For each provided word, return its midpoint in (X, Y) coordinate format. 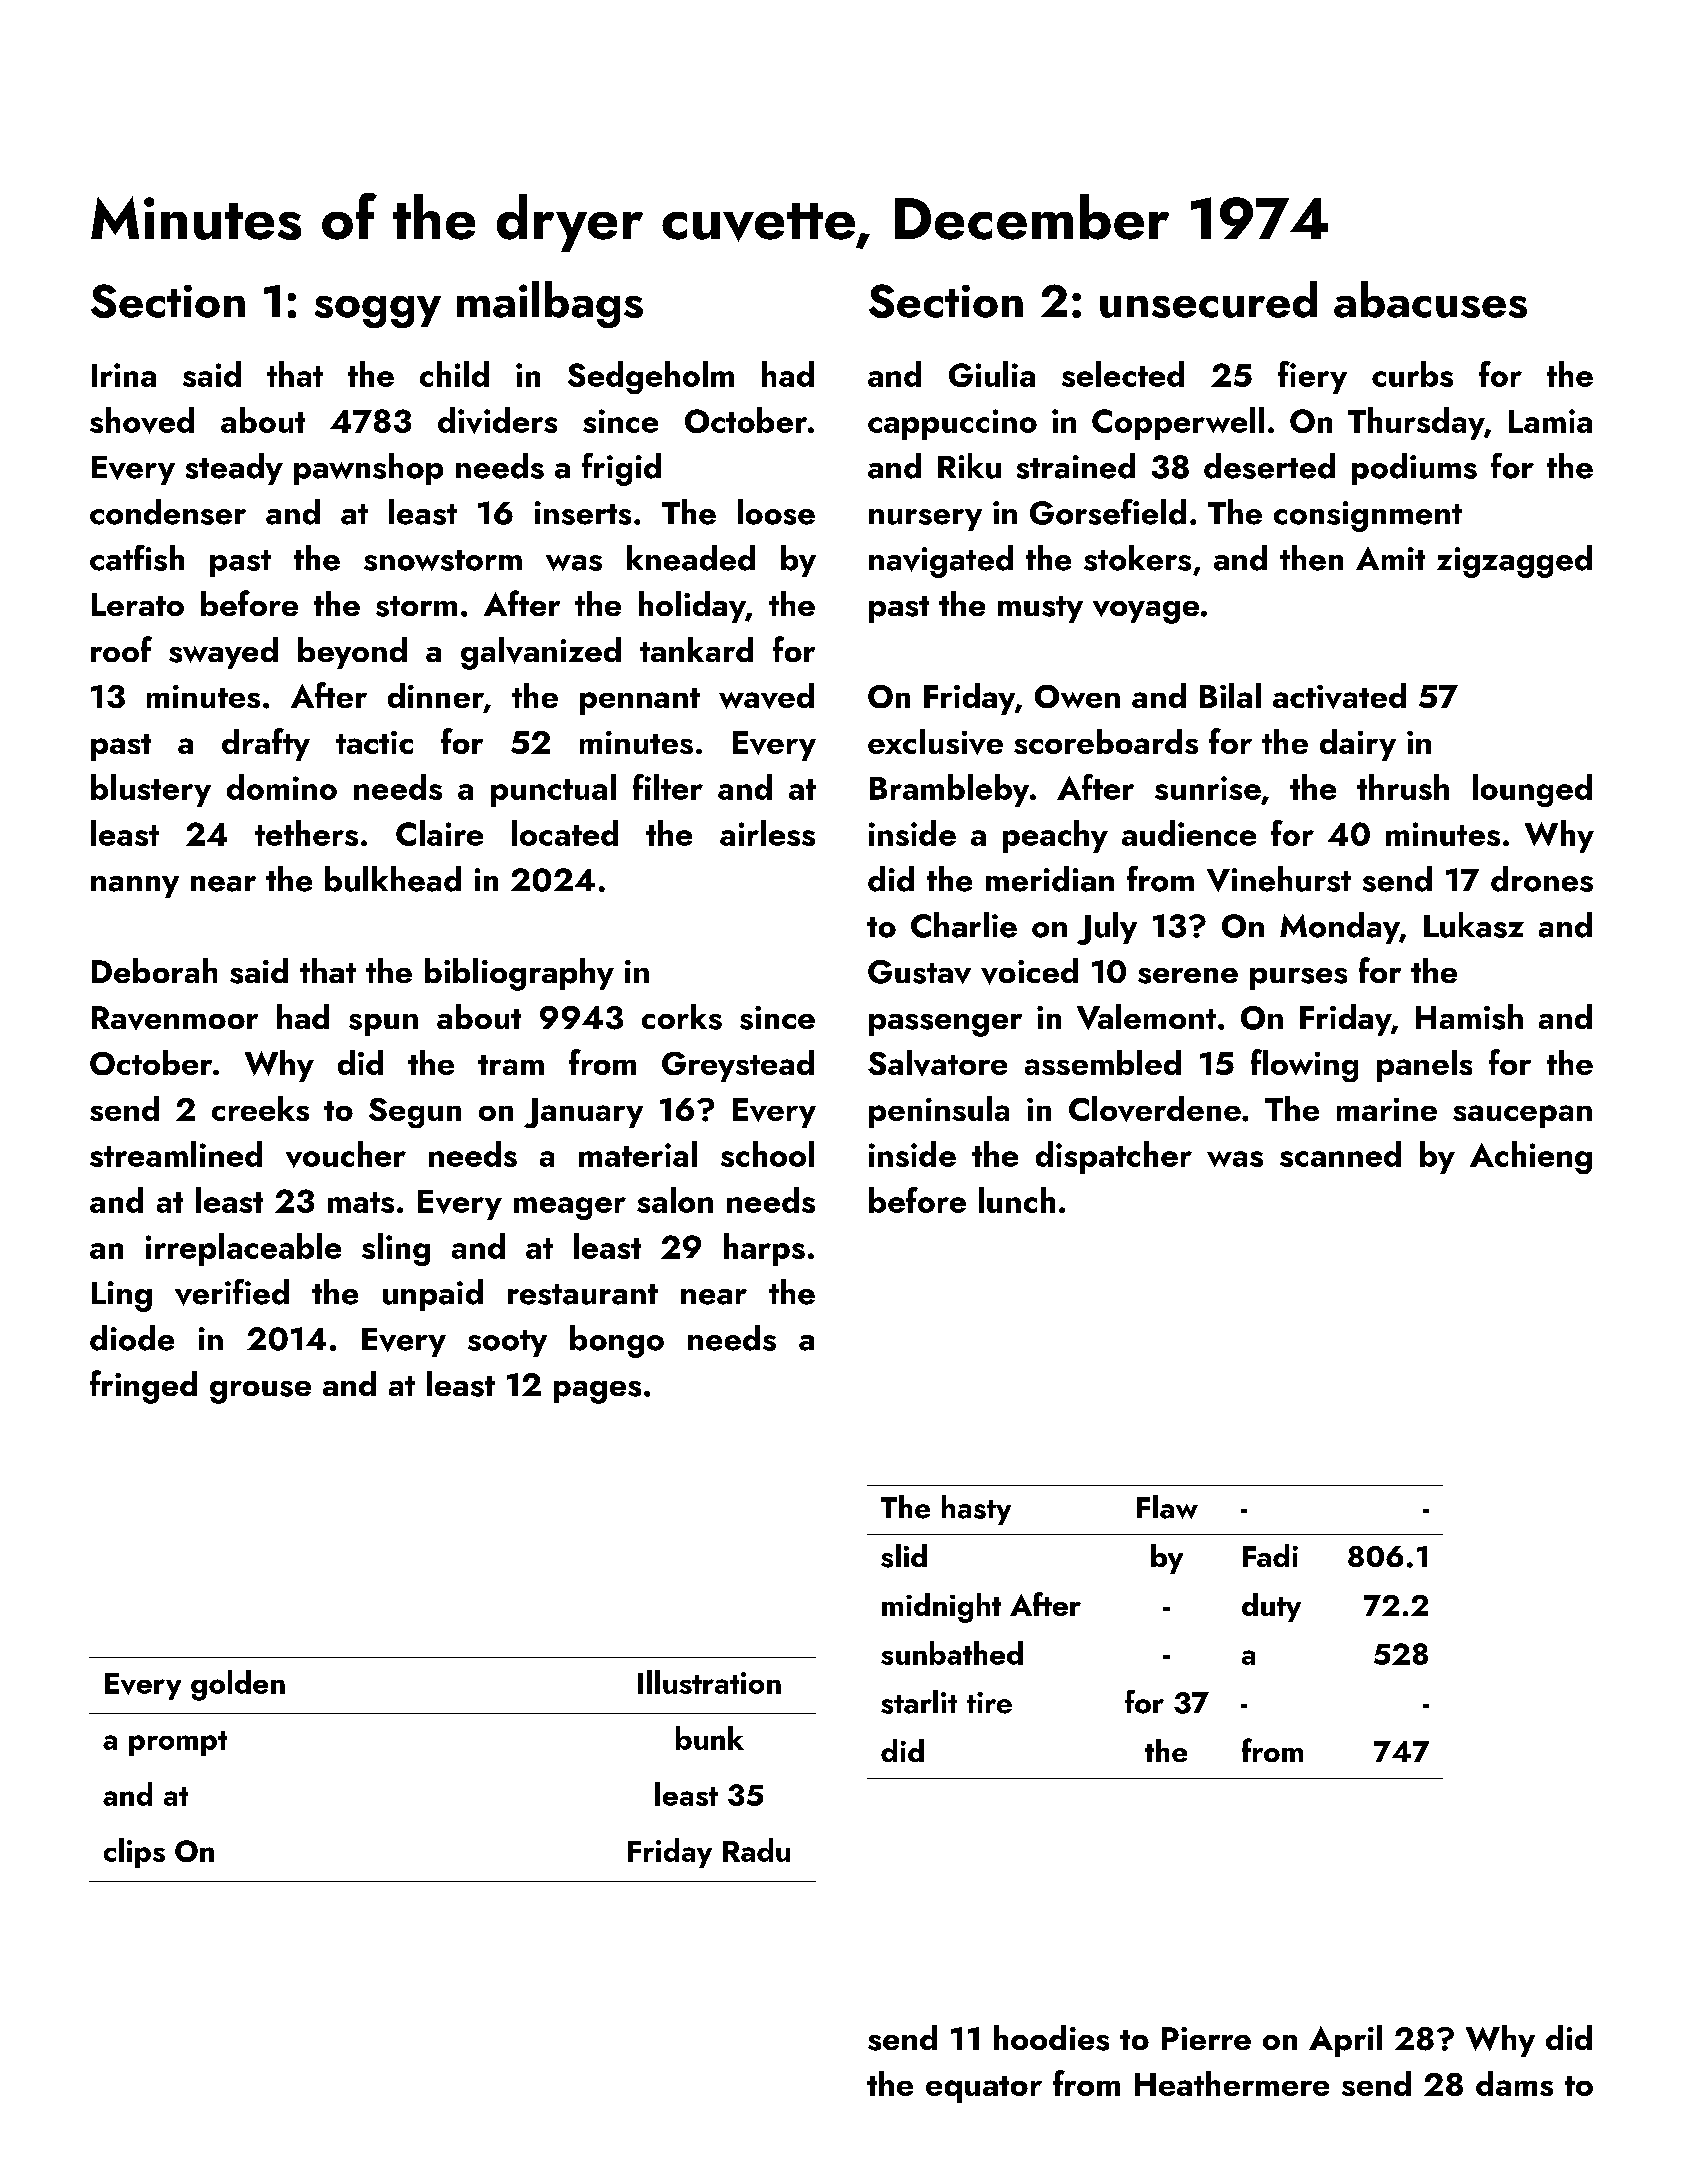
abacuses (1430, 299)
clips (134, 1853)
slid (904, 1556)
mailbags (550, 304)
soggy (378, 312)
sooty (507, 1343)
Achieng (1531, 1157)
